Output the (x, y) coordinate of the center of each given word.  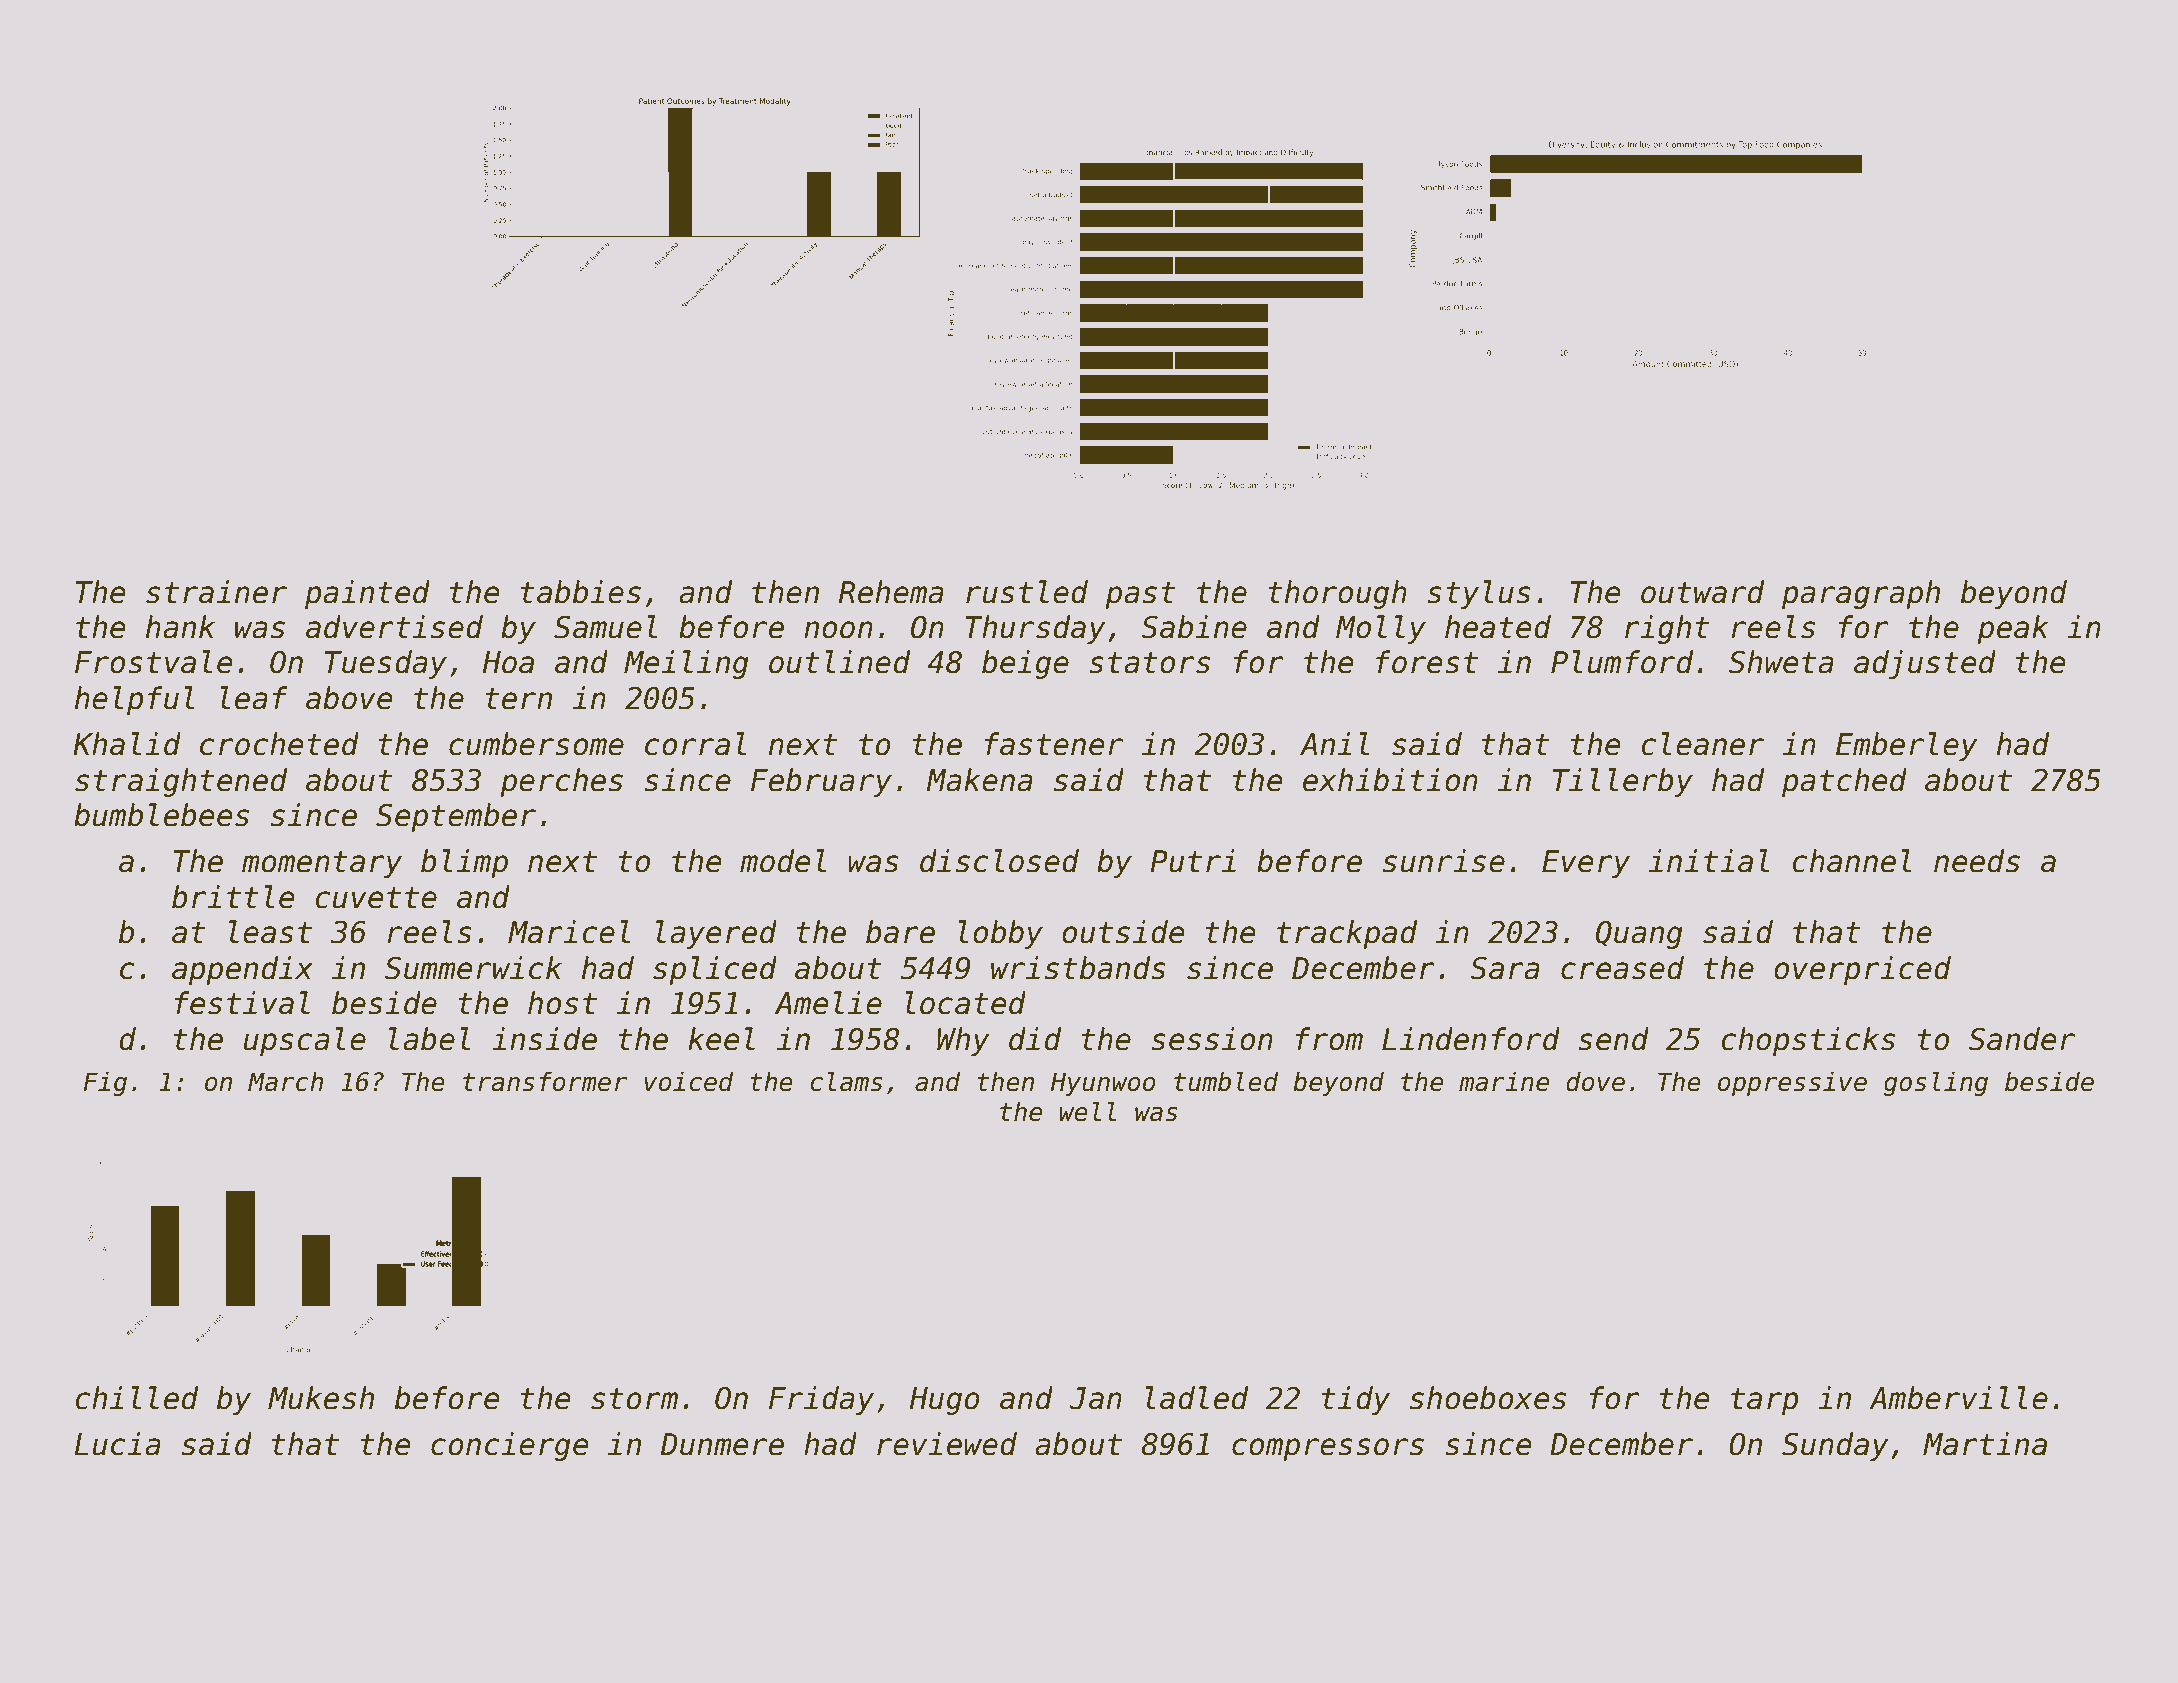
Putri (1193, 861)
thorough (1337, 594)
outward (1702, 592)
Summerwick (473, 968)
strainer (216, 592)
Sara (1505, 968)
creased (1622, 968)
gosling (1936, 1083)
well (1087, 1111)
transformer (545, 1081)
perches (561, 782)
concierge (509, 1446)
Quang (1639, 935)
